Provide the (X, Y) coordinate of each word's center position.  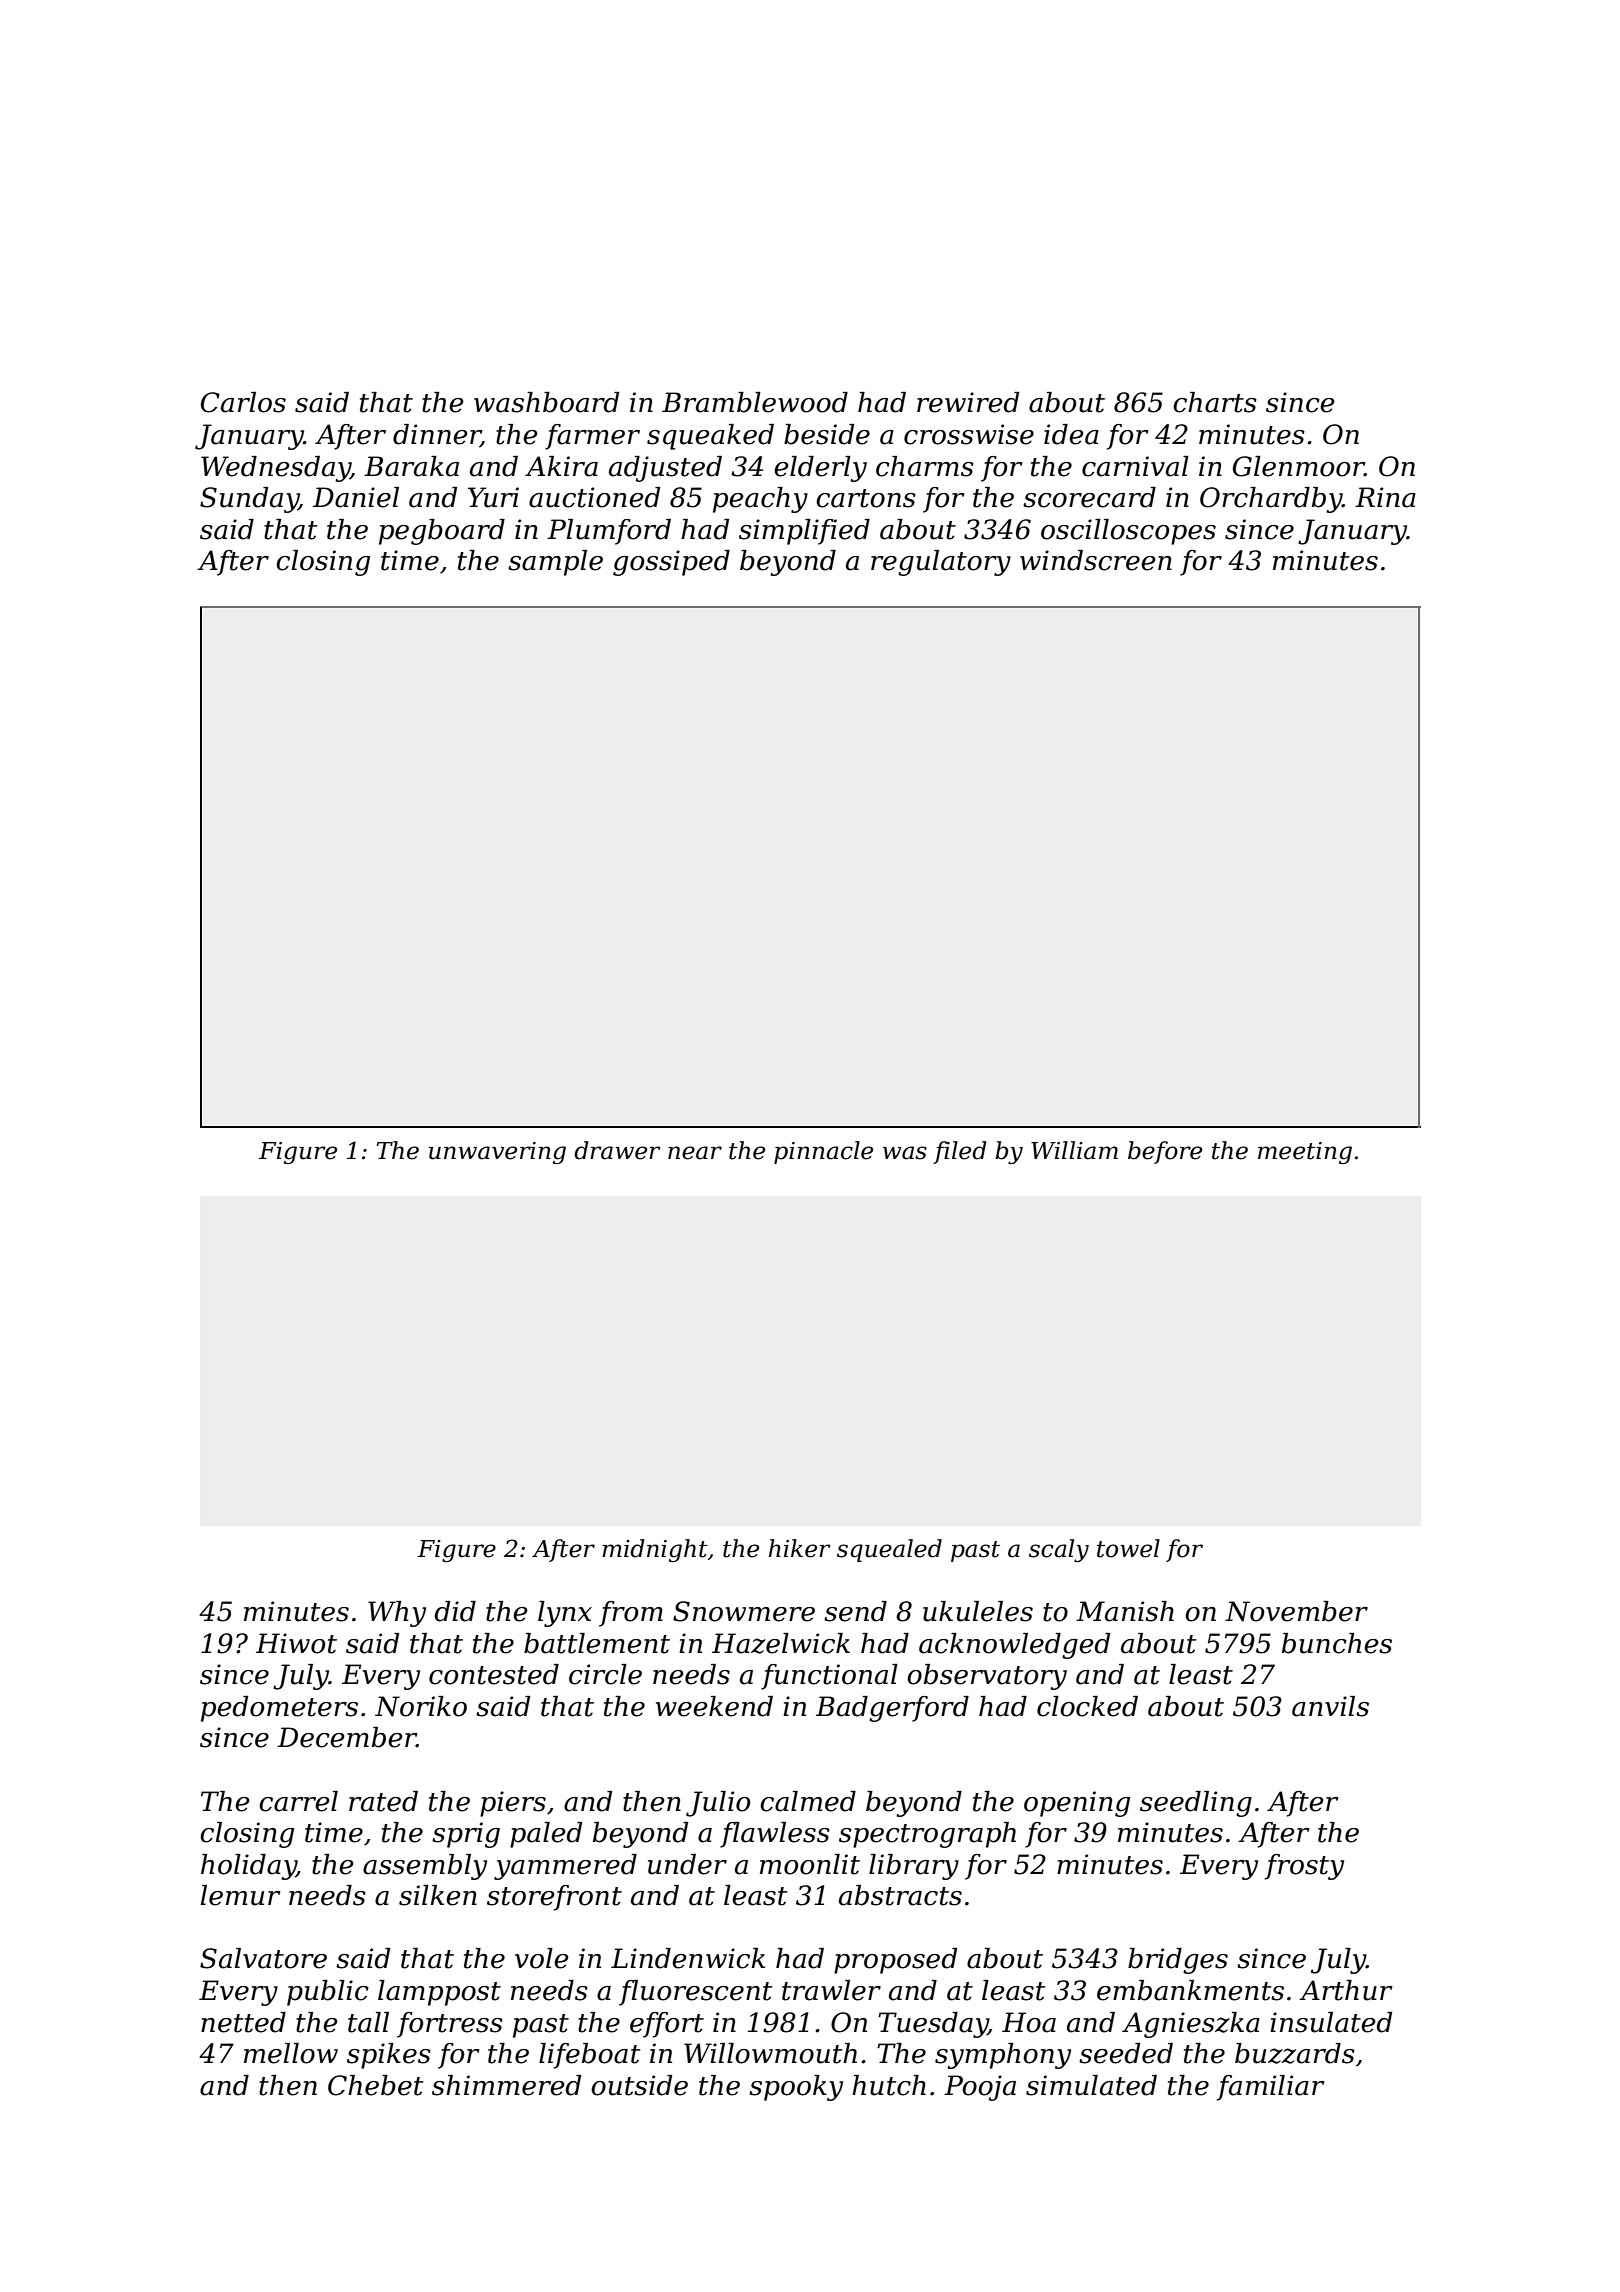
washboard (546, 402)
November (1296, 1611)
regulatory (941, 563)
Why (397, 1614)
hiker (800, 1548)
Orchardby (1271, 500)
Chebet (376, 2085)
